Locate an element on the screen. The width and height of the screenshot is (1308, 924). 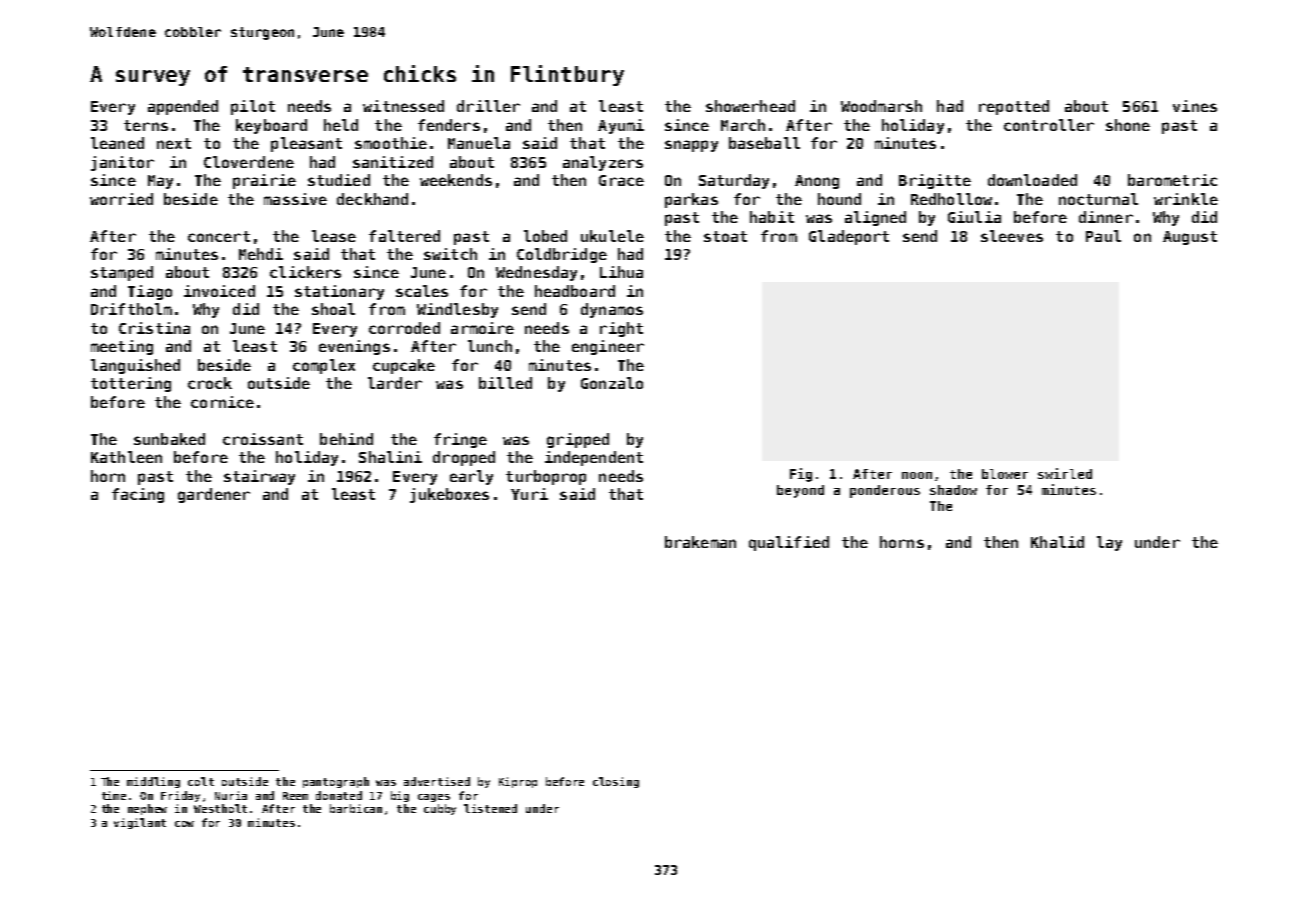
Saturday is located at coordinates (734, 181).
